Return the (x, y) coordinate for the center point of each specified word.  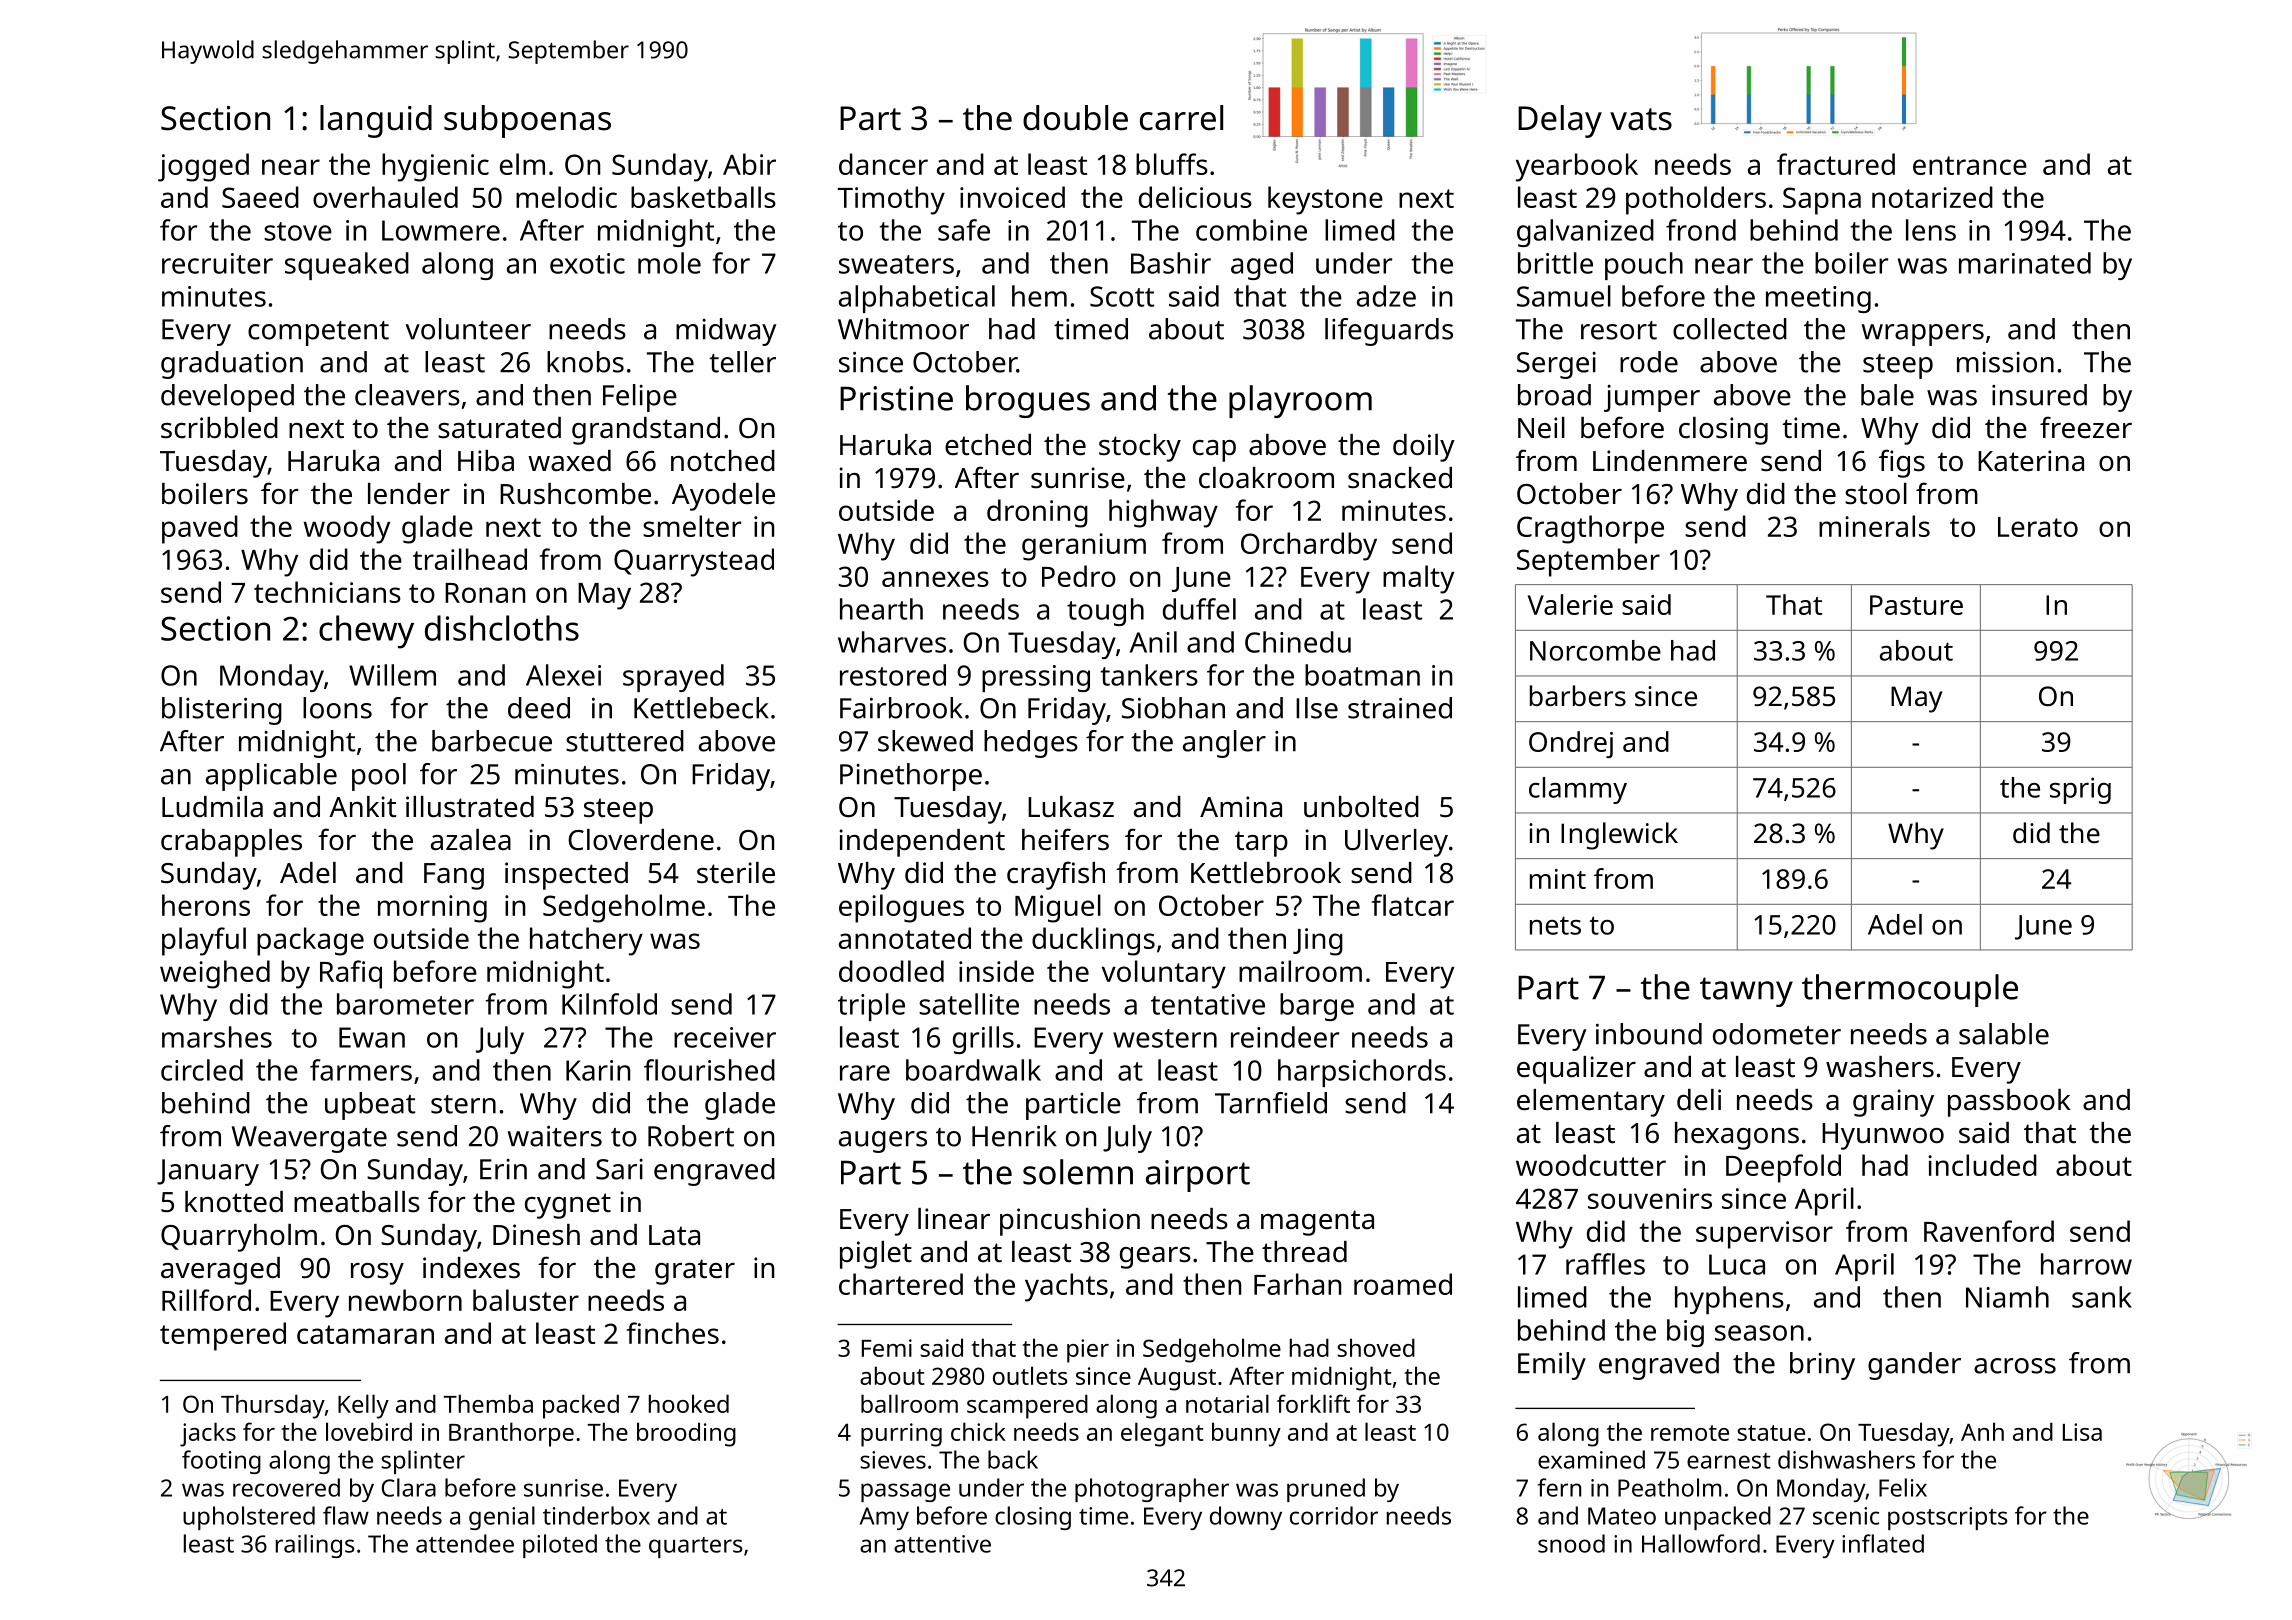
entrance (1970, 165)
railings (315, 1546)
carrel (1181, 118)
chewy (366, 632)
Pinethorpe (911, 777)
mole (669, 263)
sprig (2080, 790)
